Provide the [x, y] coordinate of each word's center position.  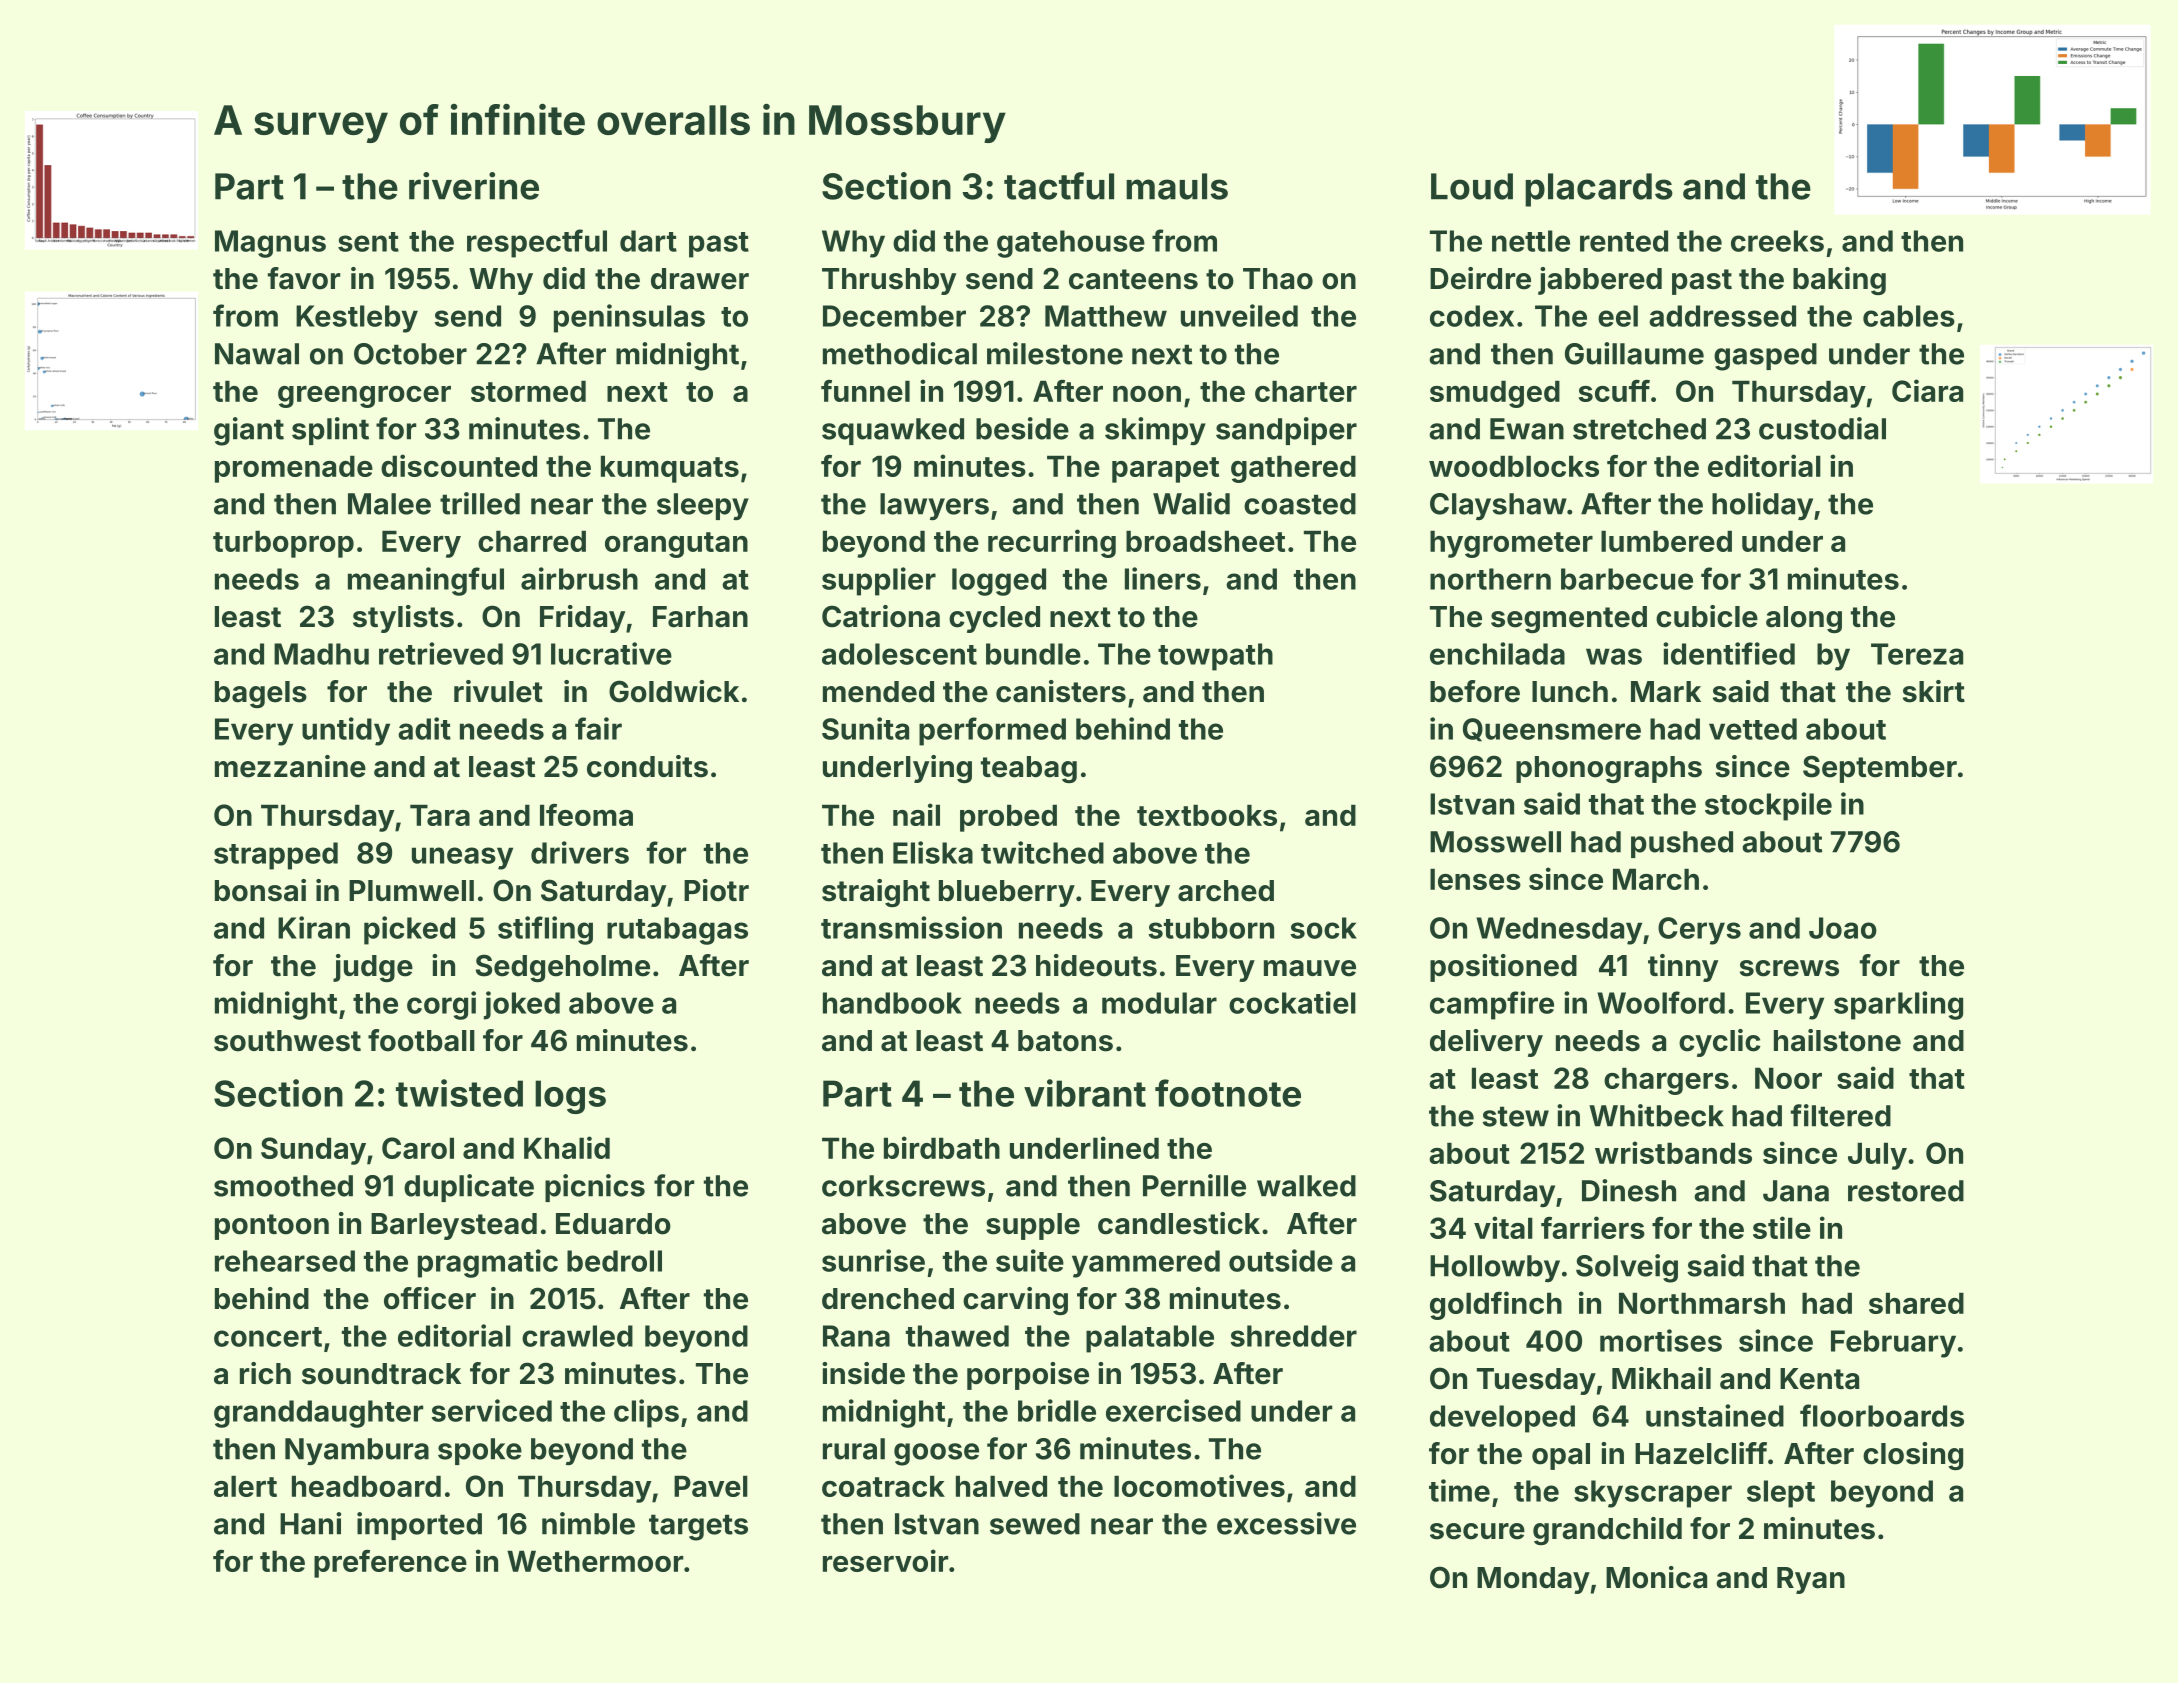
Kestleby [357, 319]
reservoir [885, 1560]
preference [390, 1564]
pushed [1682, 844]
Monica [1656, 1577]
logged [999, 582]
